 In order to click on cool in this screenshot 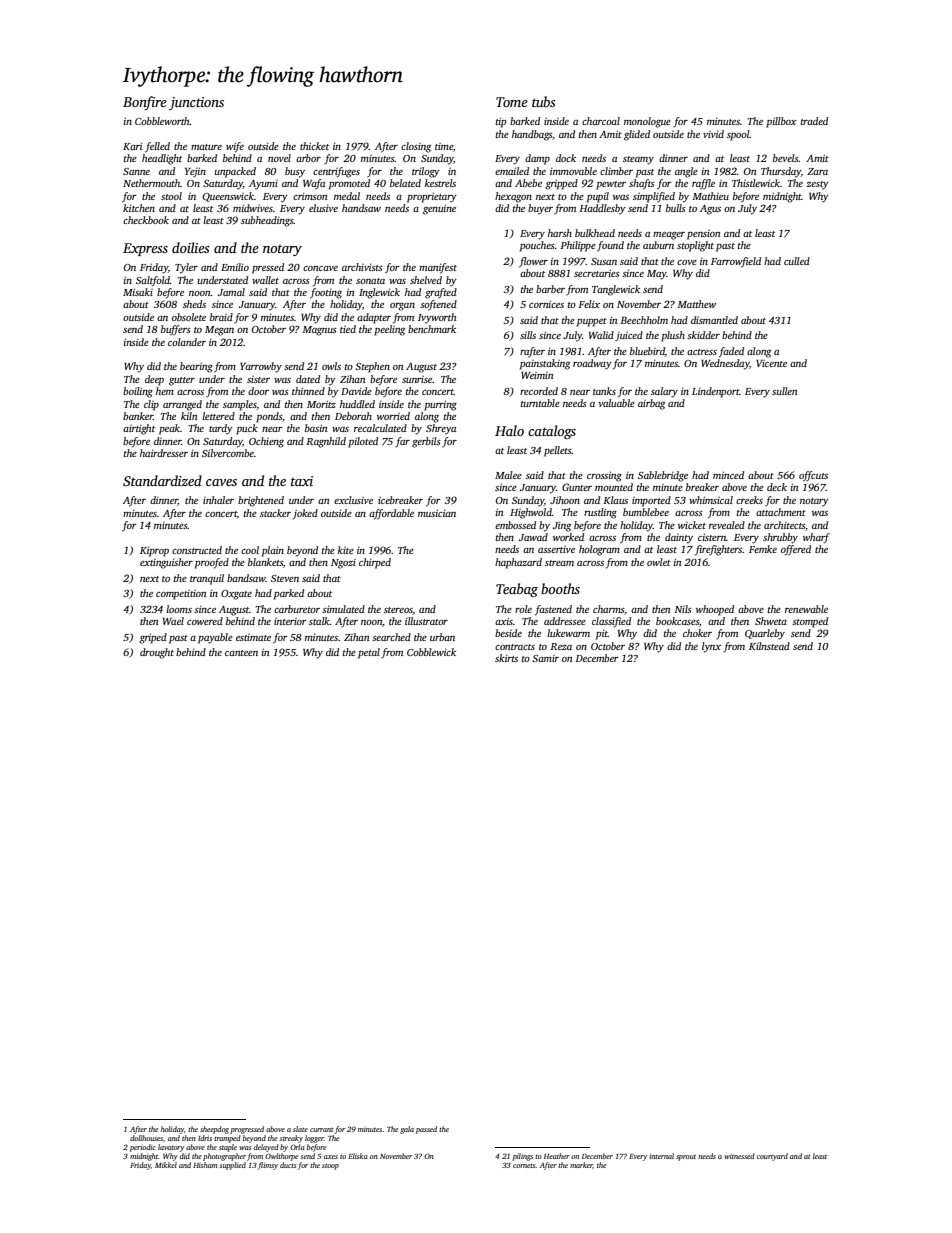, I will do `click(250, 550)`.
